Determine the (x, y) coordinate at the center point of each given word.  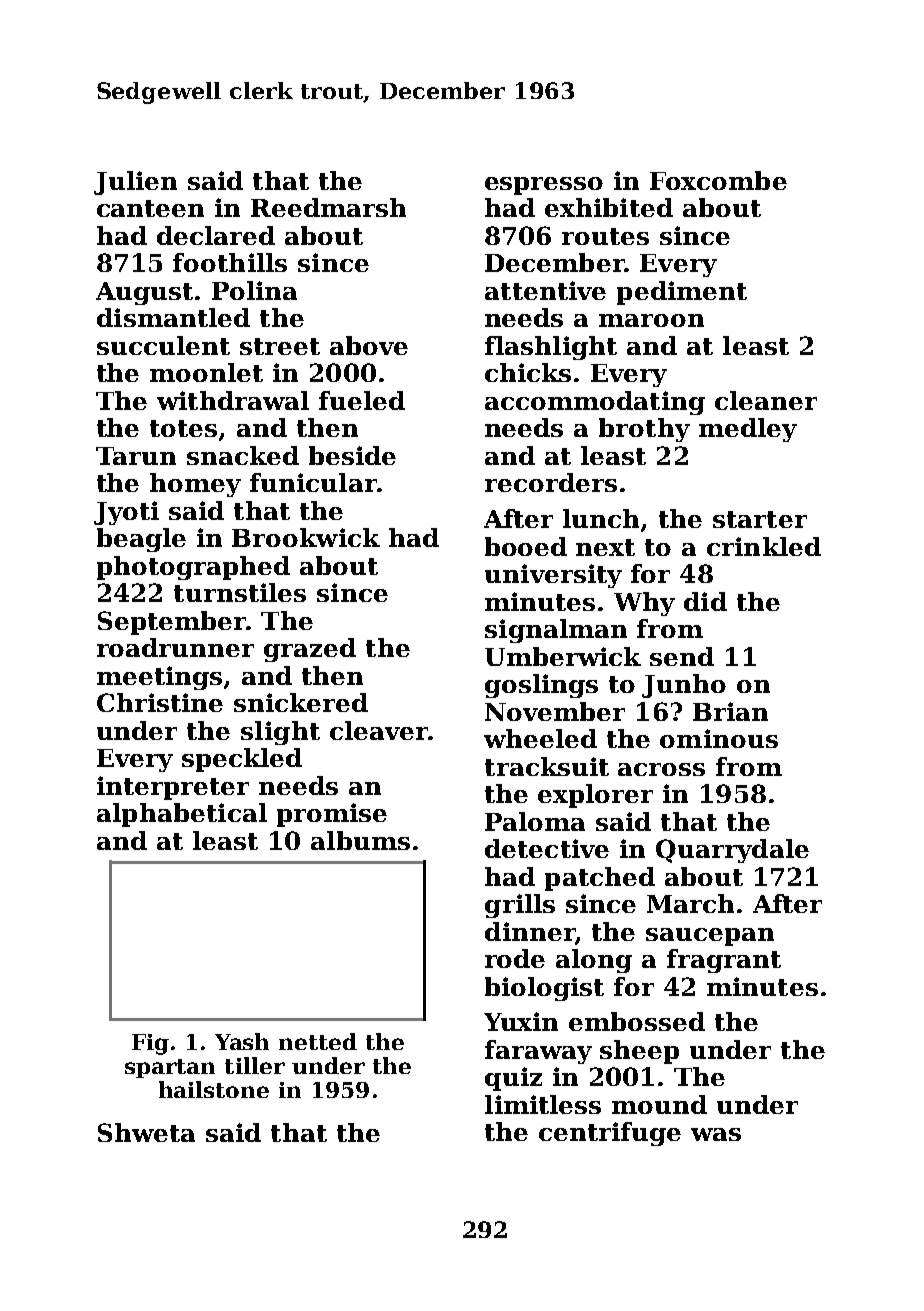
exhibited (609, 207)
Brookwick (306, 537)
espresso (544, 186)
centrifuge (610, 1134)
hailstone (214, 1089)
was (716, 1134)
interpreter (173, 788)
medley (748, 430)
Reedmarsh (328, 207)
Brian (730, 711)
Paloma (535, 821)
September (172, 623)
